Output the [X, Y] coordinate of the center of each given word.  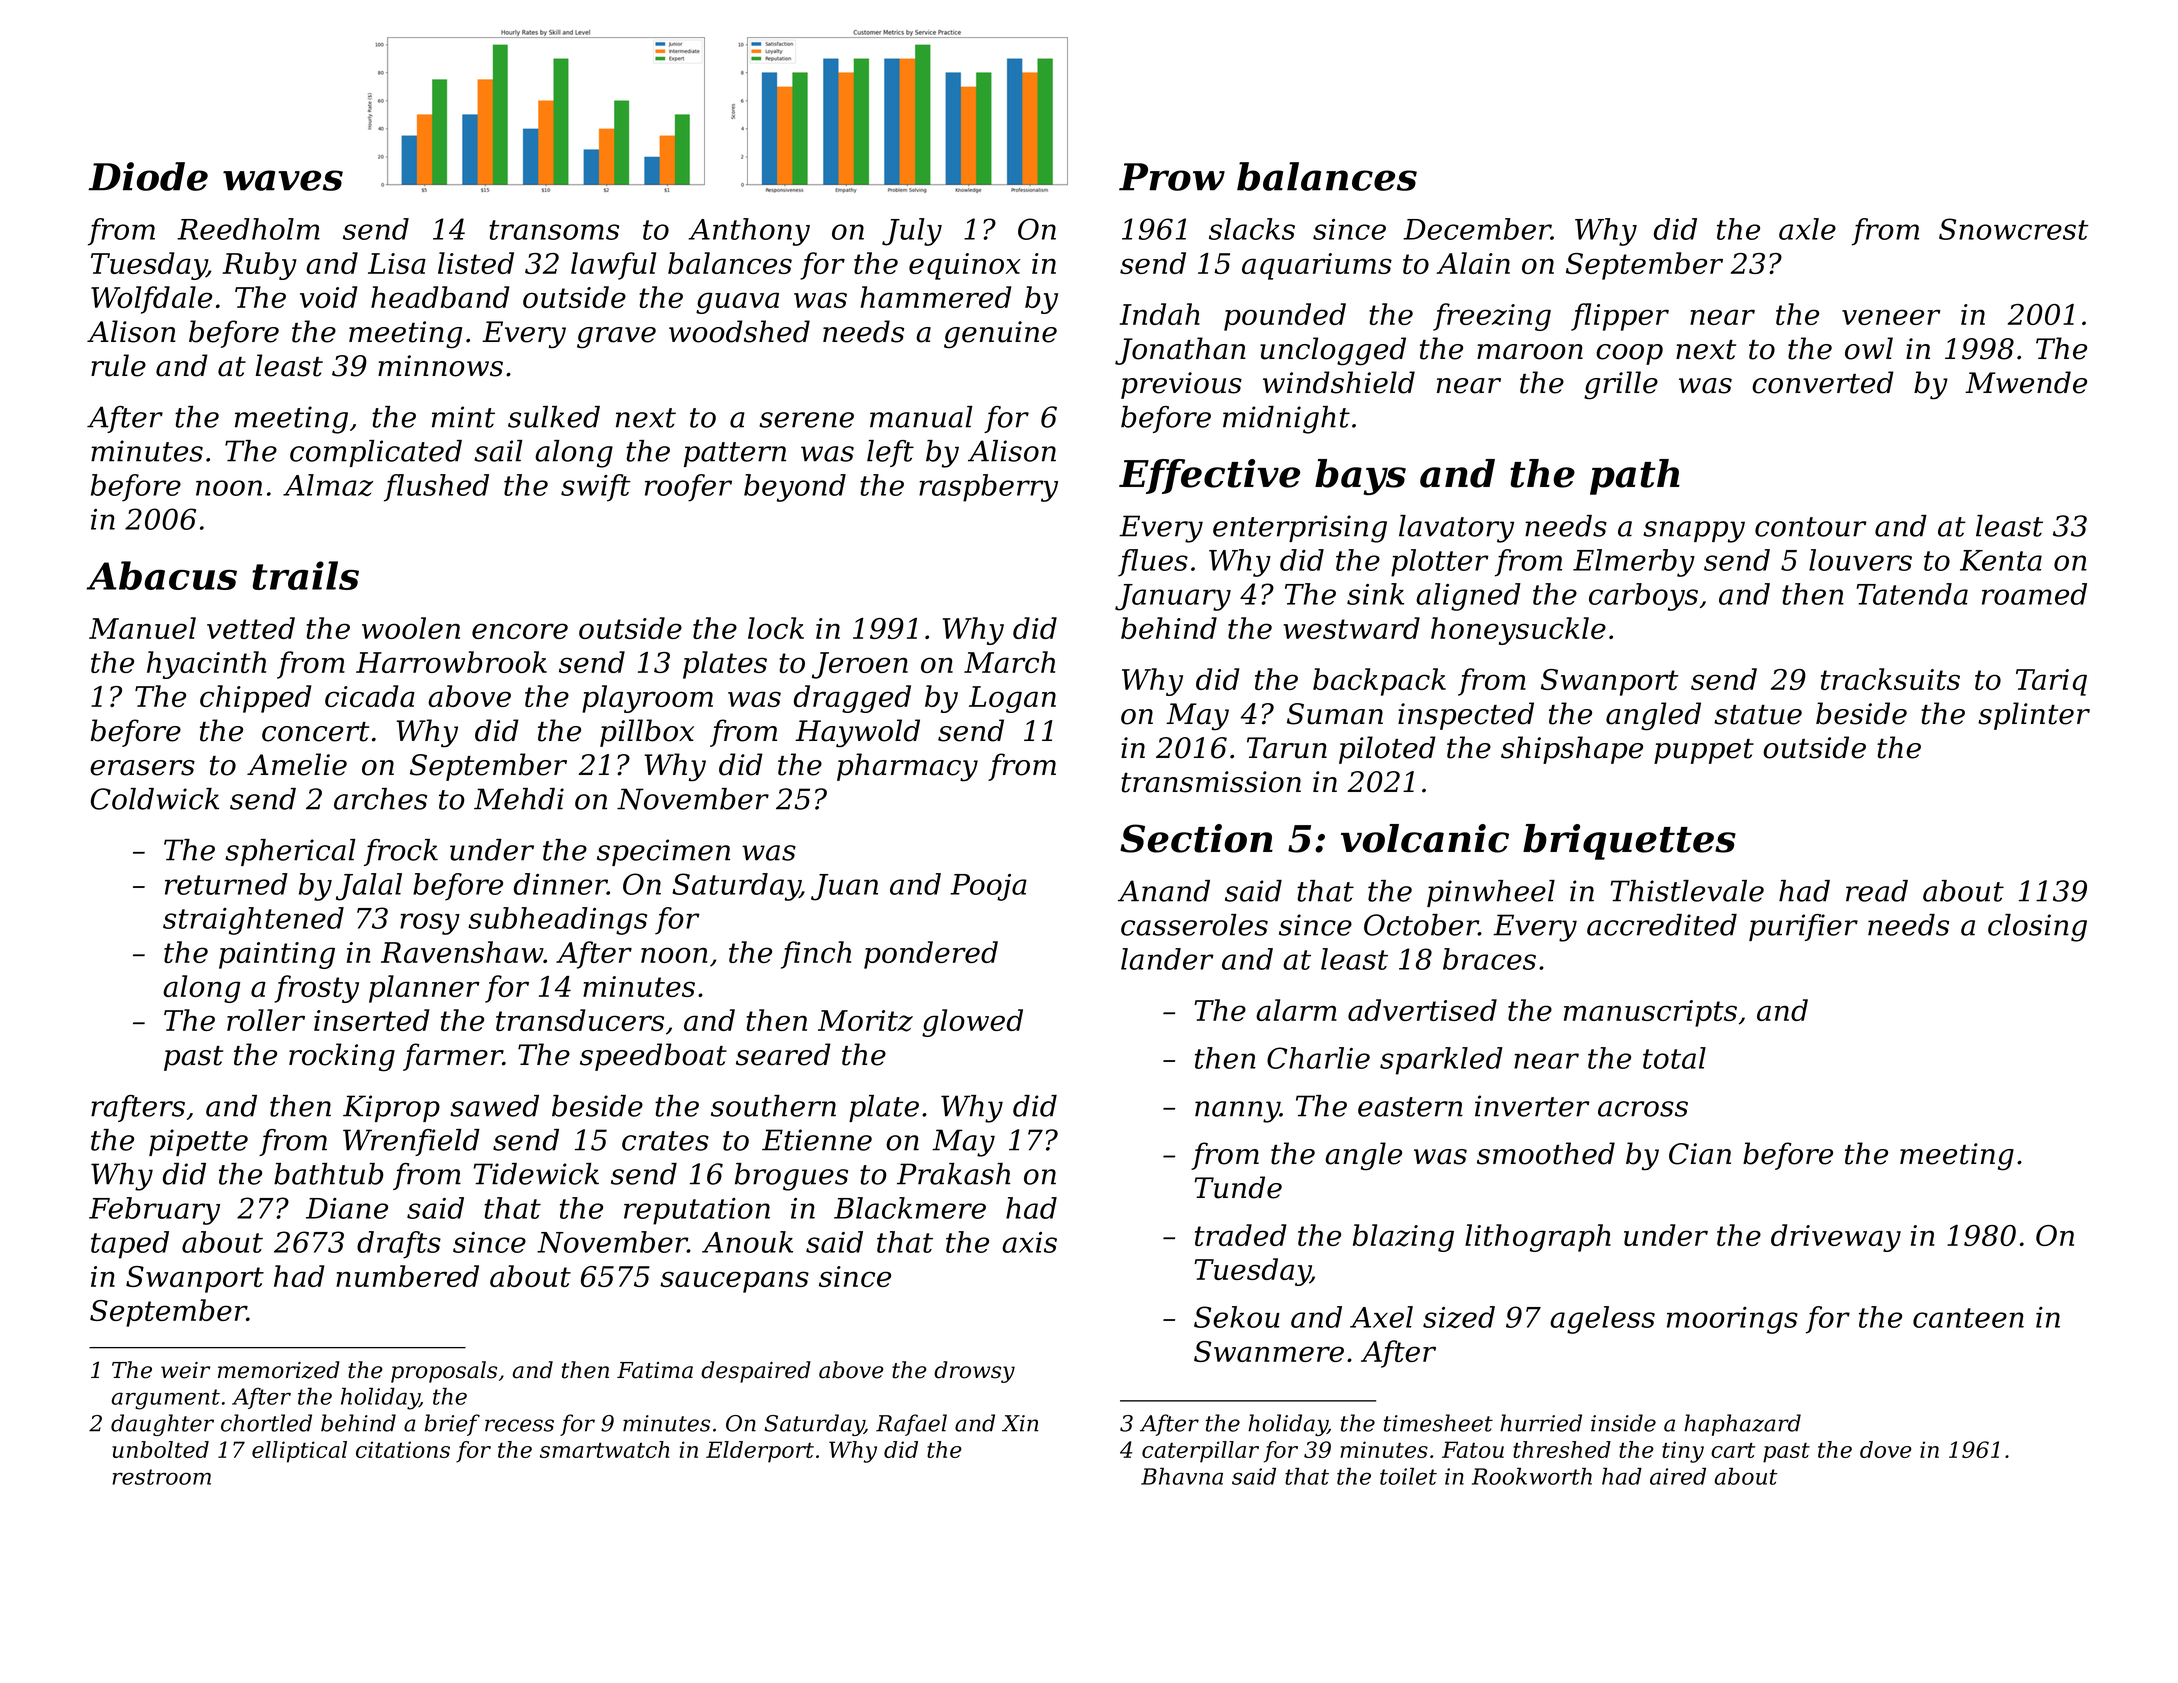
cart [1733, 1450]
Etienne [817, 1140]
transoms [554, 230]
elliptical [299, 1452]
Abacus [162, 575]
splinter [2034, 716]
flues [1153, 563]
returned [226, 884]
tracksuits [1890, 679]
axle [1807, 229]
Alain [1473, 263]
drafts [399, 1245]
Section [1196, 838]
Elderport [760, 1452]
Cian [1700, 1154]
